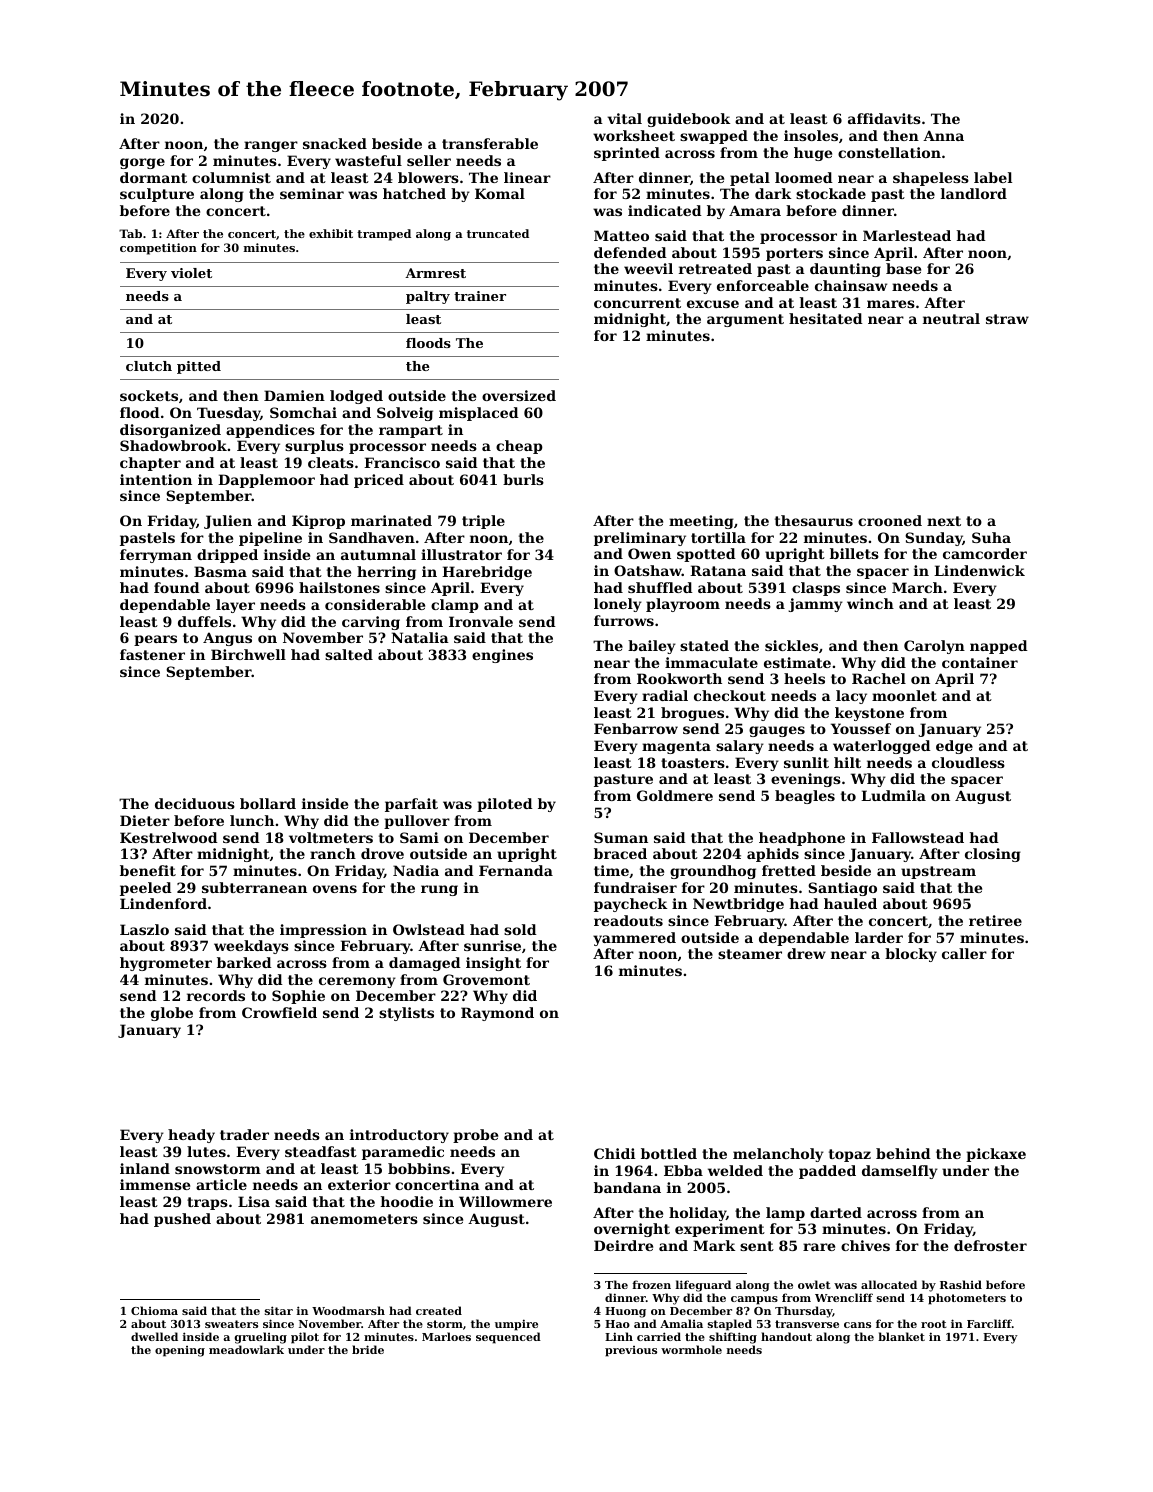 This screenshot has width=1153, height=1492. I want to click on bride, so click(368, 1349).
